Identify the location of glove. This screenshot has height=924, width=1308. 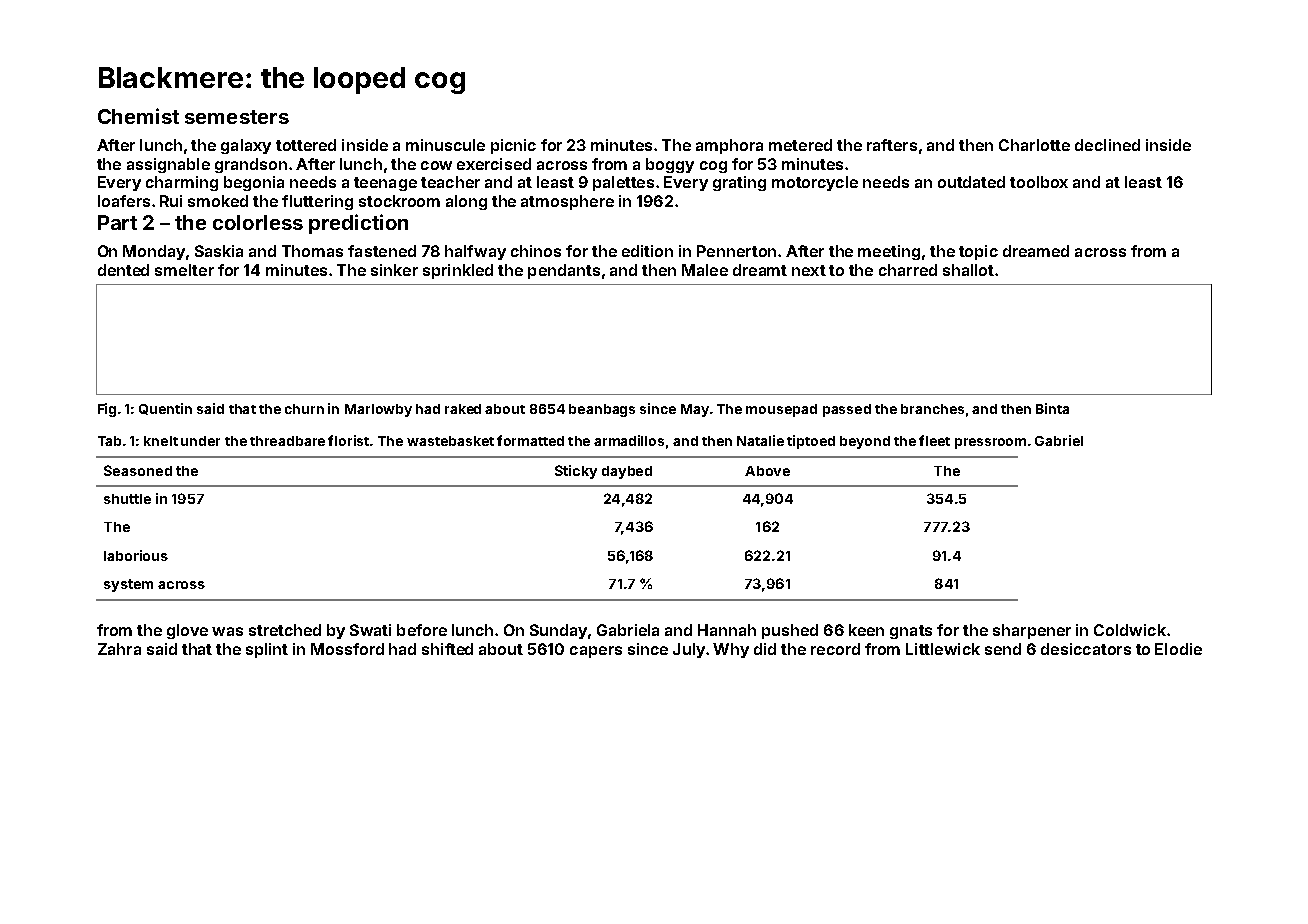
(187, 631).
